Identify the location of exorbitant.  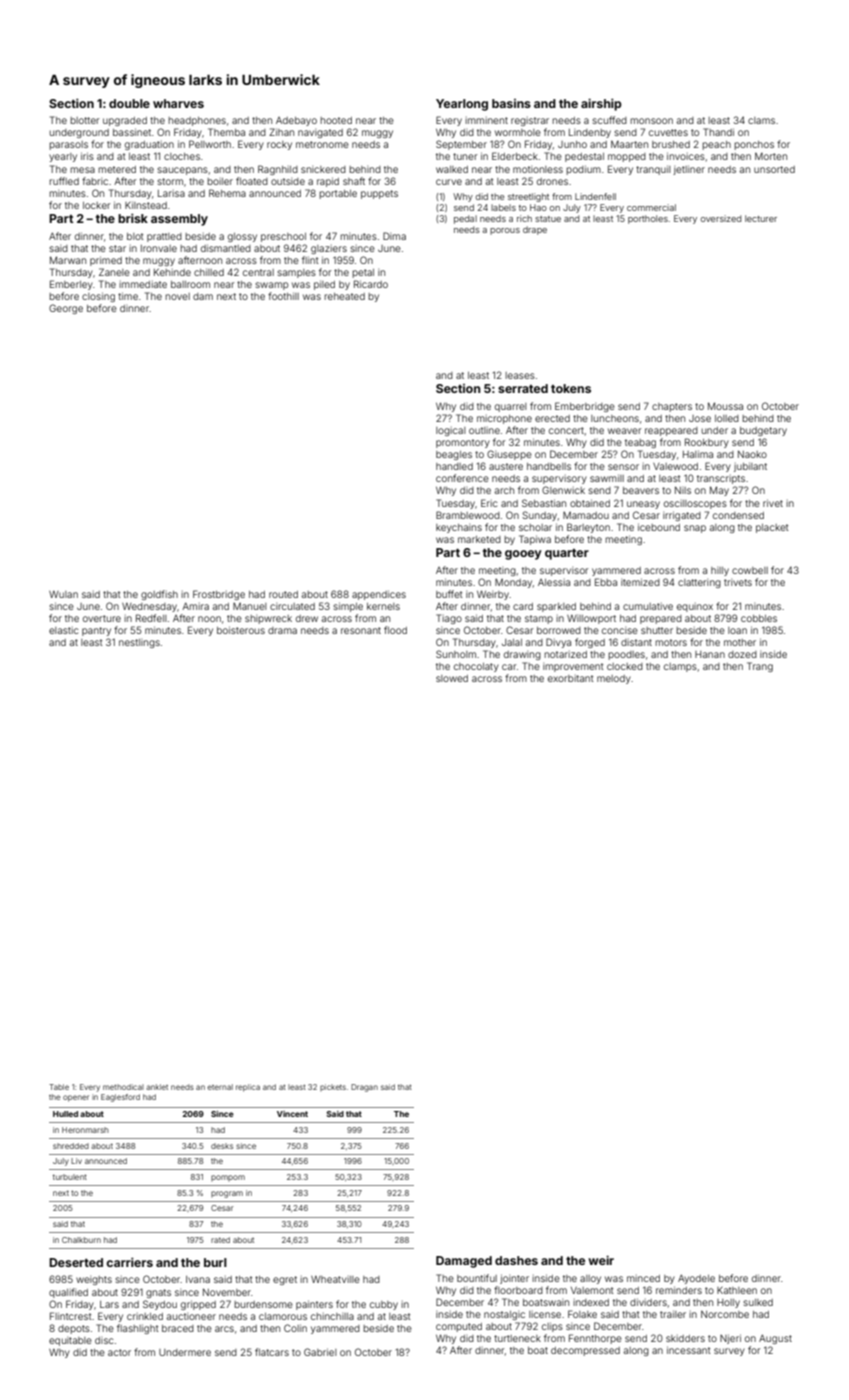
(571, 678).
